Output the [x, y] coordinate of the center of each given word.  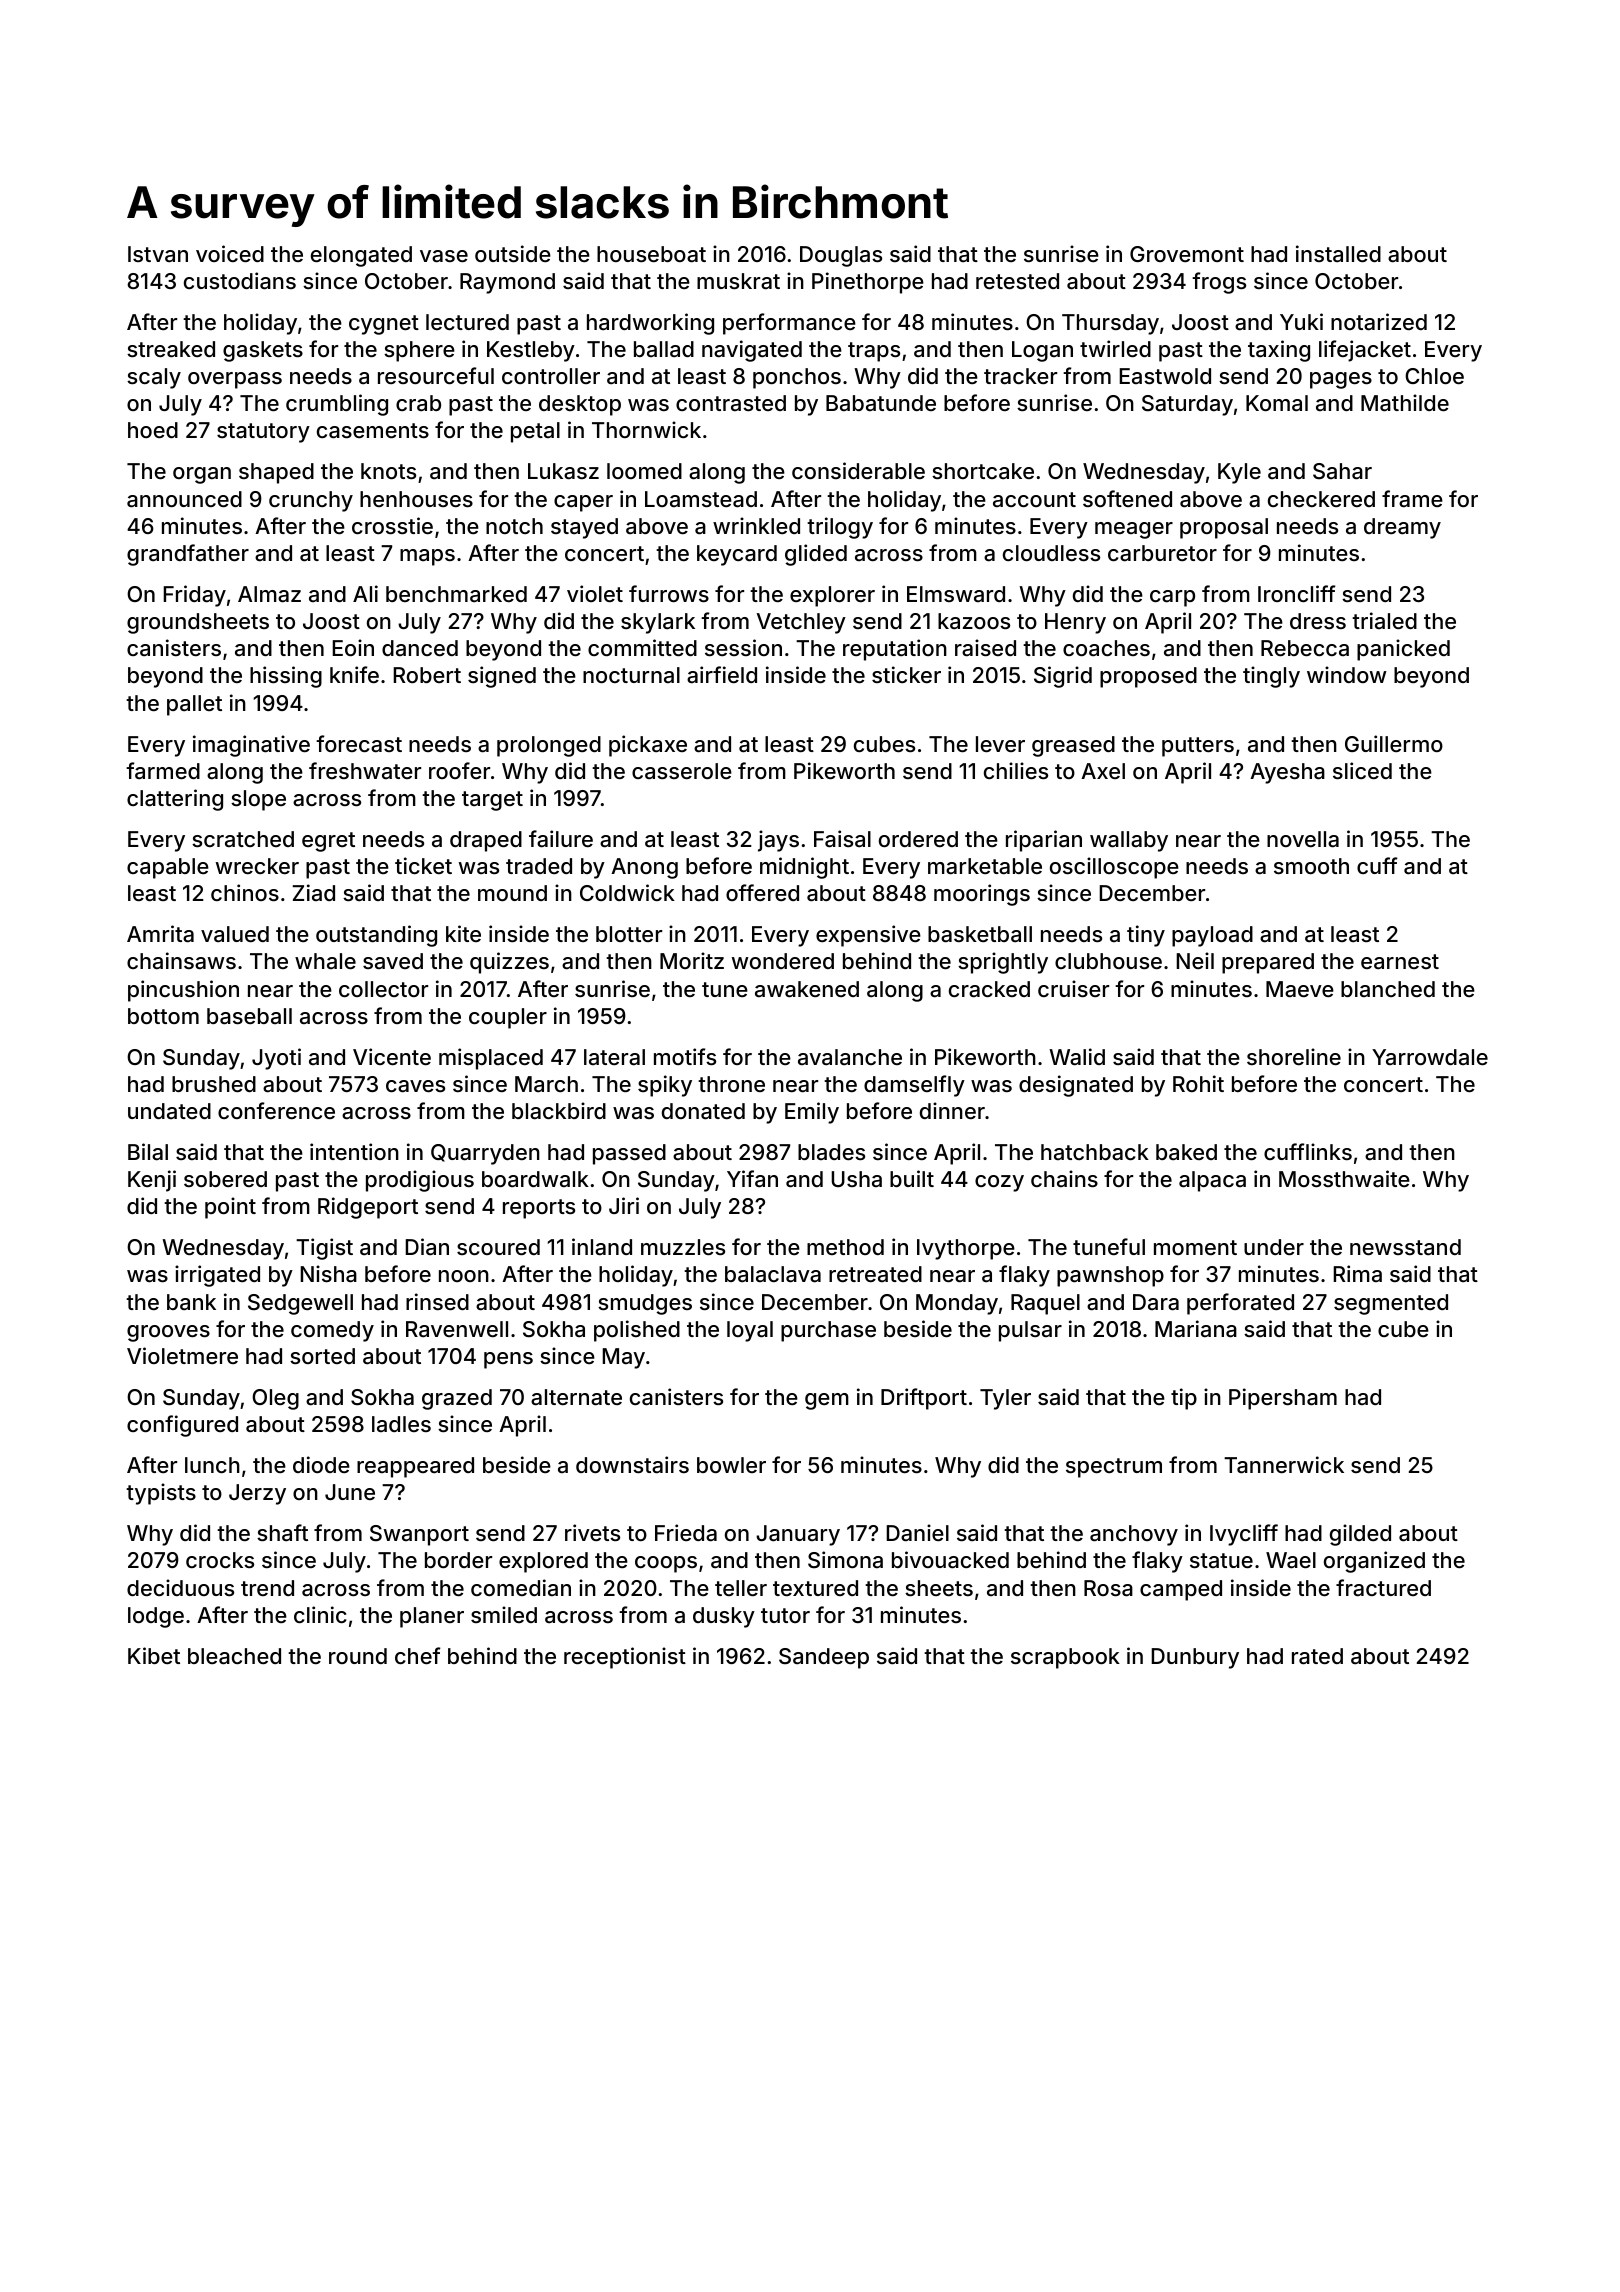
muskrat [738, 281]
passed [629, 1154]
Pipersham [1283, 1399]
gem [827, 1401]
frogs [1219, 283]
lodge [156, 1617]
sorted [322, 1356]
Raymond [507, 283]
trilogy [840, 528]
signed [502, 677]
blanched [1388, 989]
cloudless [1051, 553]
